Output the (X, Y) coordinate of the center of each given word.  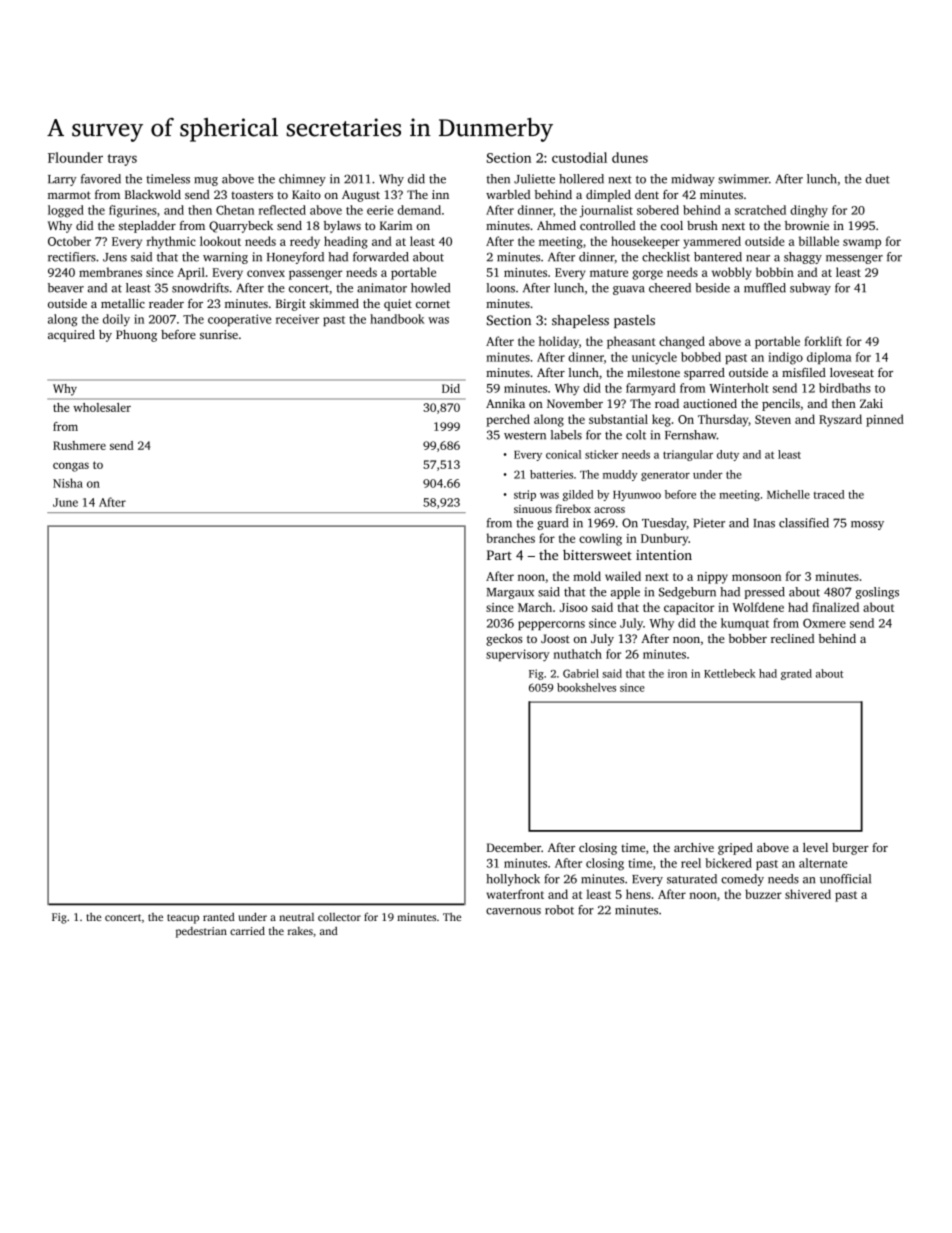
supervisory (518, 655)
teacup (183, 919)
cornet (433, 304)
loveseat (852, 372)
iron (677, 673)
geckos (504, 640)
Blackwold (153, 194)
